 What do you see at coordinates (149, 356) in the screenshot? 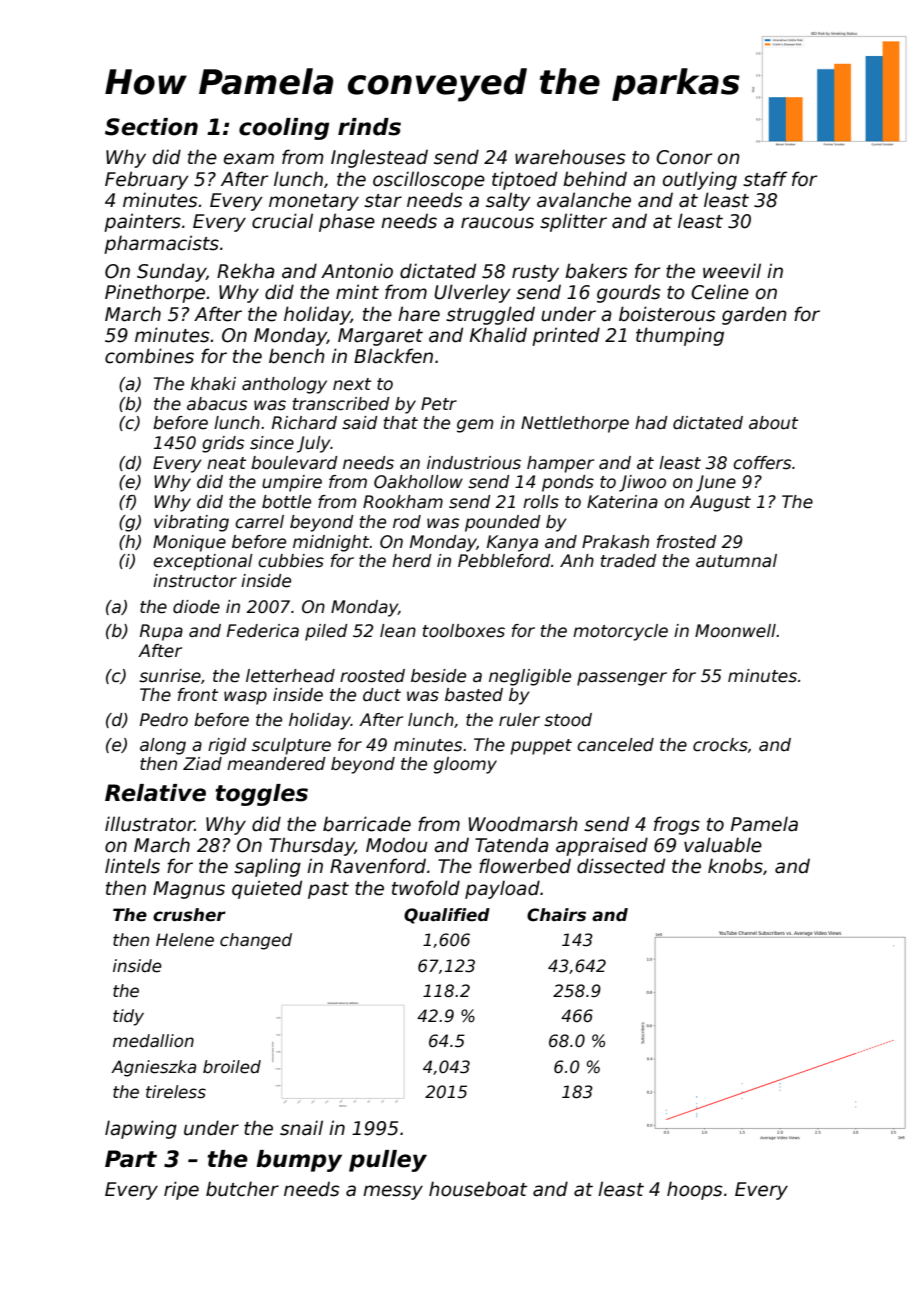
I see `combines` at bounding box center [149, 356].
